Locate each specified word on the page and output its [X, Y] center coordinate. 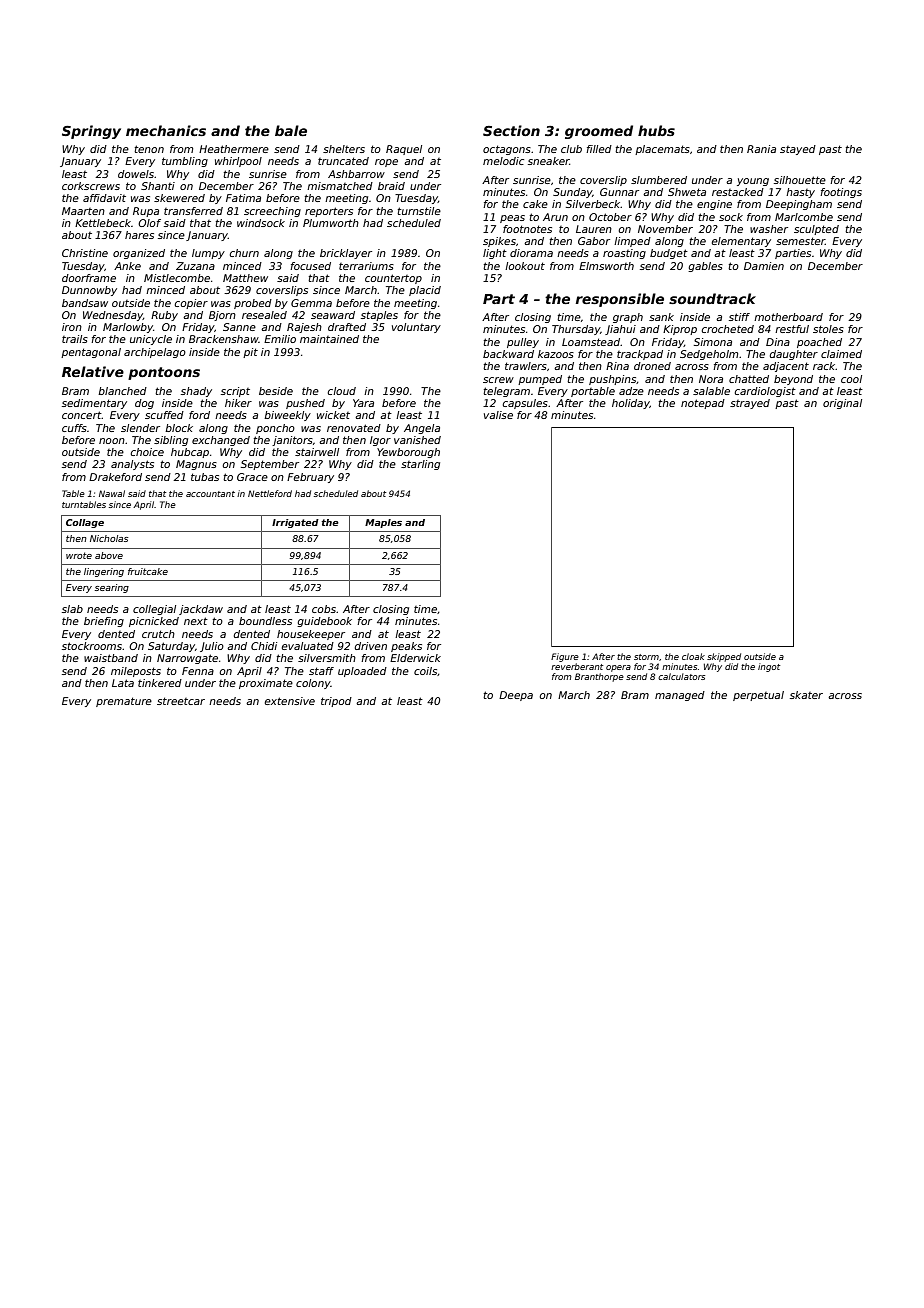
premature [124, 702]
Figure [565, 657]
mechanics [166, 130]
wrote [79, 555]
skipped [724, 657]
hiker [238, 403]
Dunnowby [89, 291]
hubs [656, 130]
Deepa [516, 696]
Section [511, 130]
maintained [329, 339]
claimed [841, 354]
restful [792, 329]
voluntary [416, 328]
